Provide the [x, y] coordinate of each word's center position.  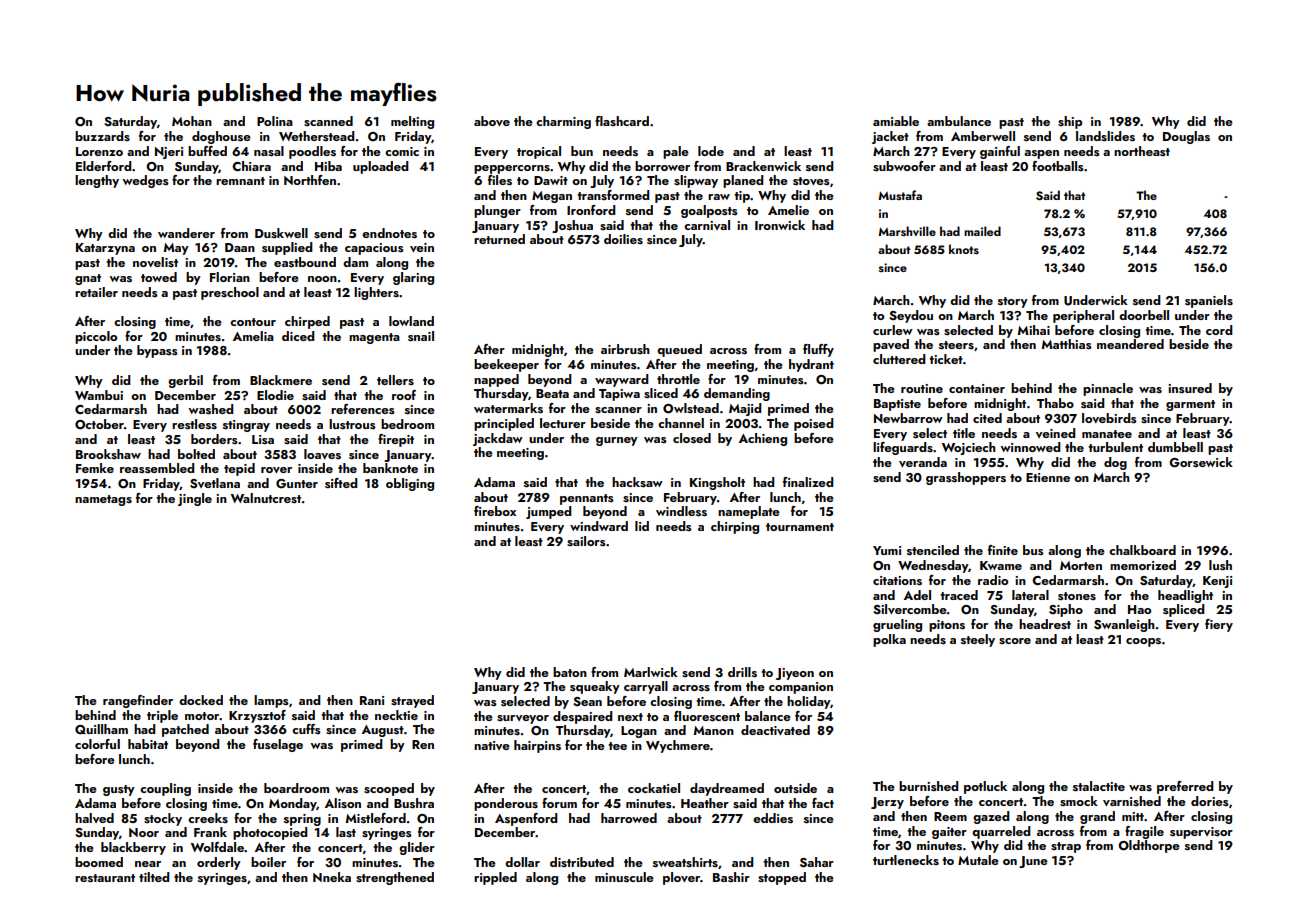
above [492, 121]
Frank [210, 832]
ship [1070, 122]
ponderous [506, 804]
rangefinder [138, 701]
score [1015, 641]
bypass [157, 351]
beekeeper [506, 365]
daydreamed [727, 789]
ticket [946, 359]
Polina [275, 121]
